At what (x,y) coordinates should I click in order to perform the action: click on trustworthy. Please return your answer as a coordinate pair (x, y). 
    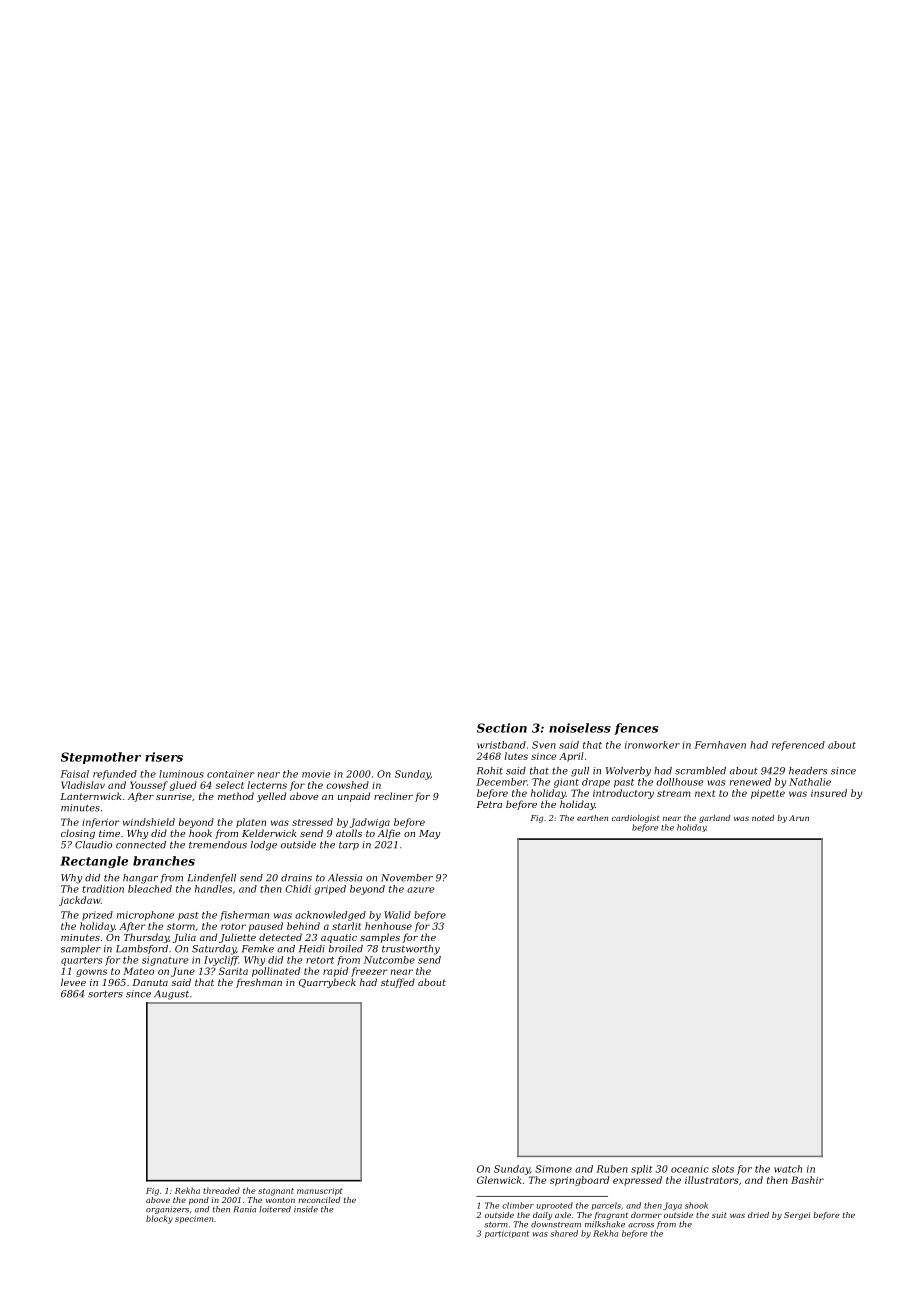
    Looking at the image, I should click on (411, 950).
